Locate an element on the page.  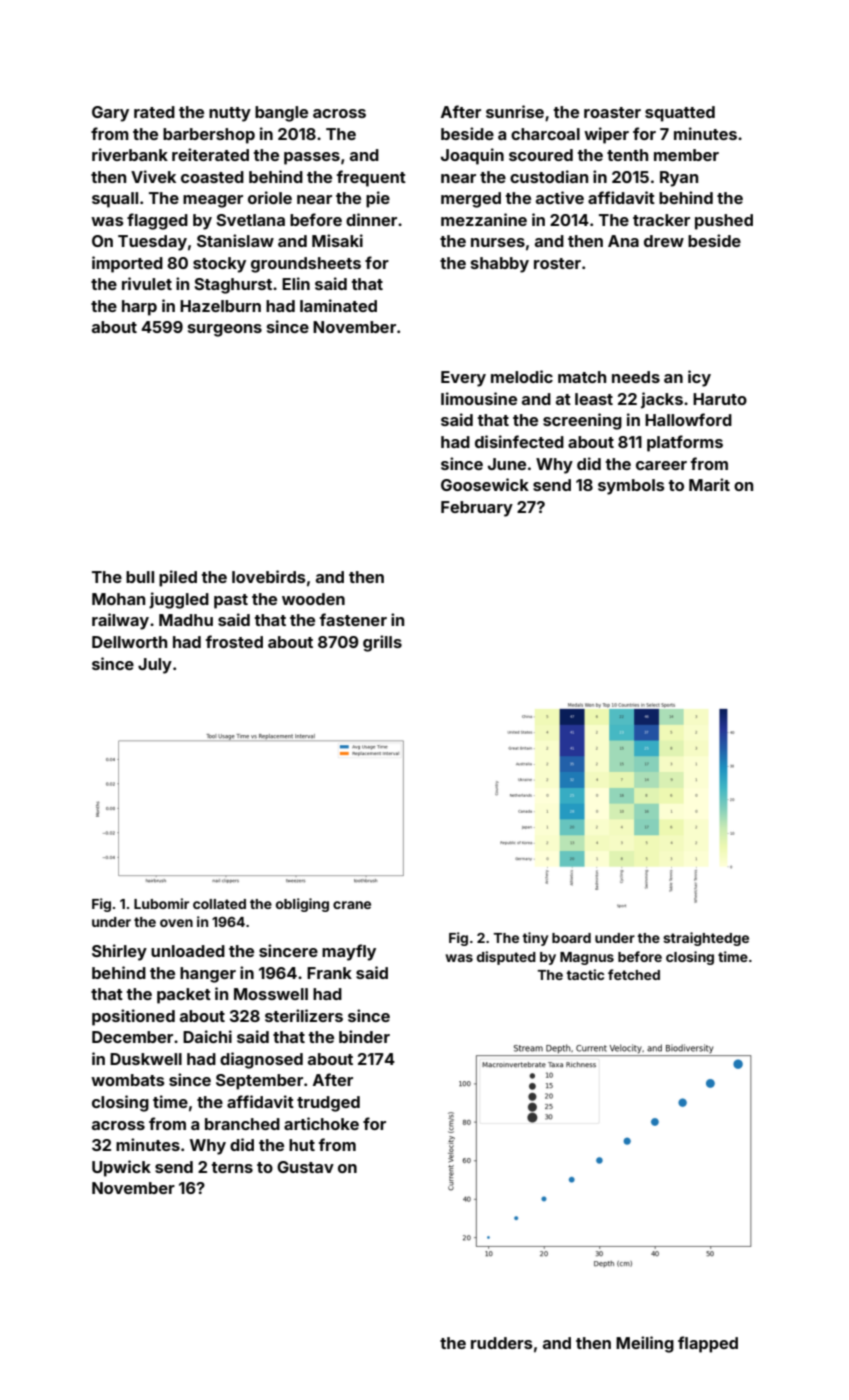
nutty is located at coordinates (230, 114).
